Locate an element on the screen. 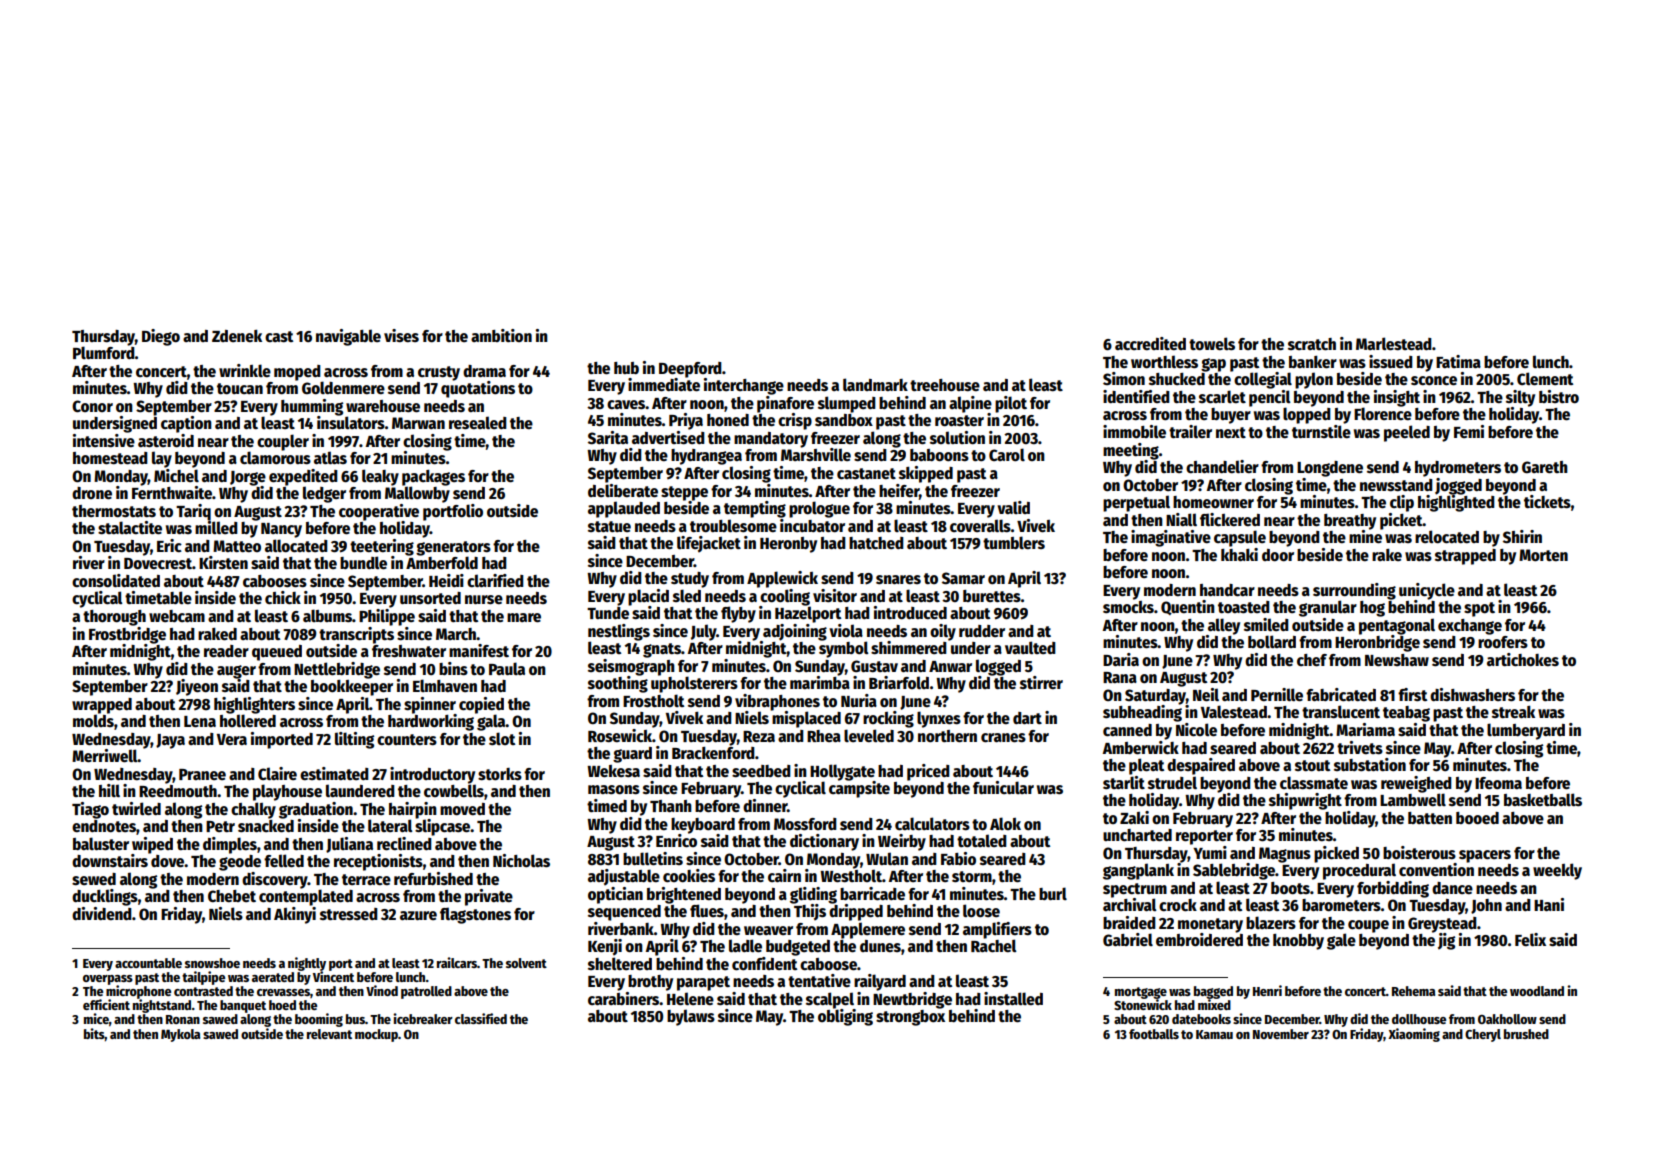  reclined is located at coordinates (404, 844).
